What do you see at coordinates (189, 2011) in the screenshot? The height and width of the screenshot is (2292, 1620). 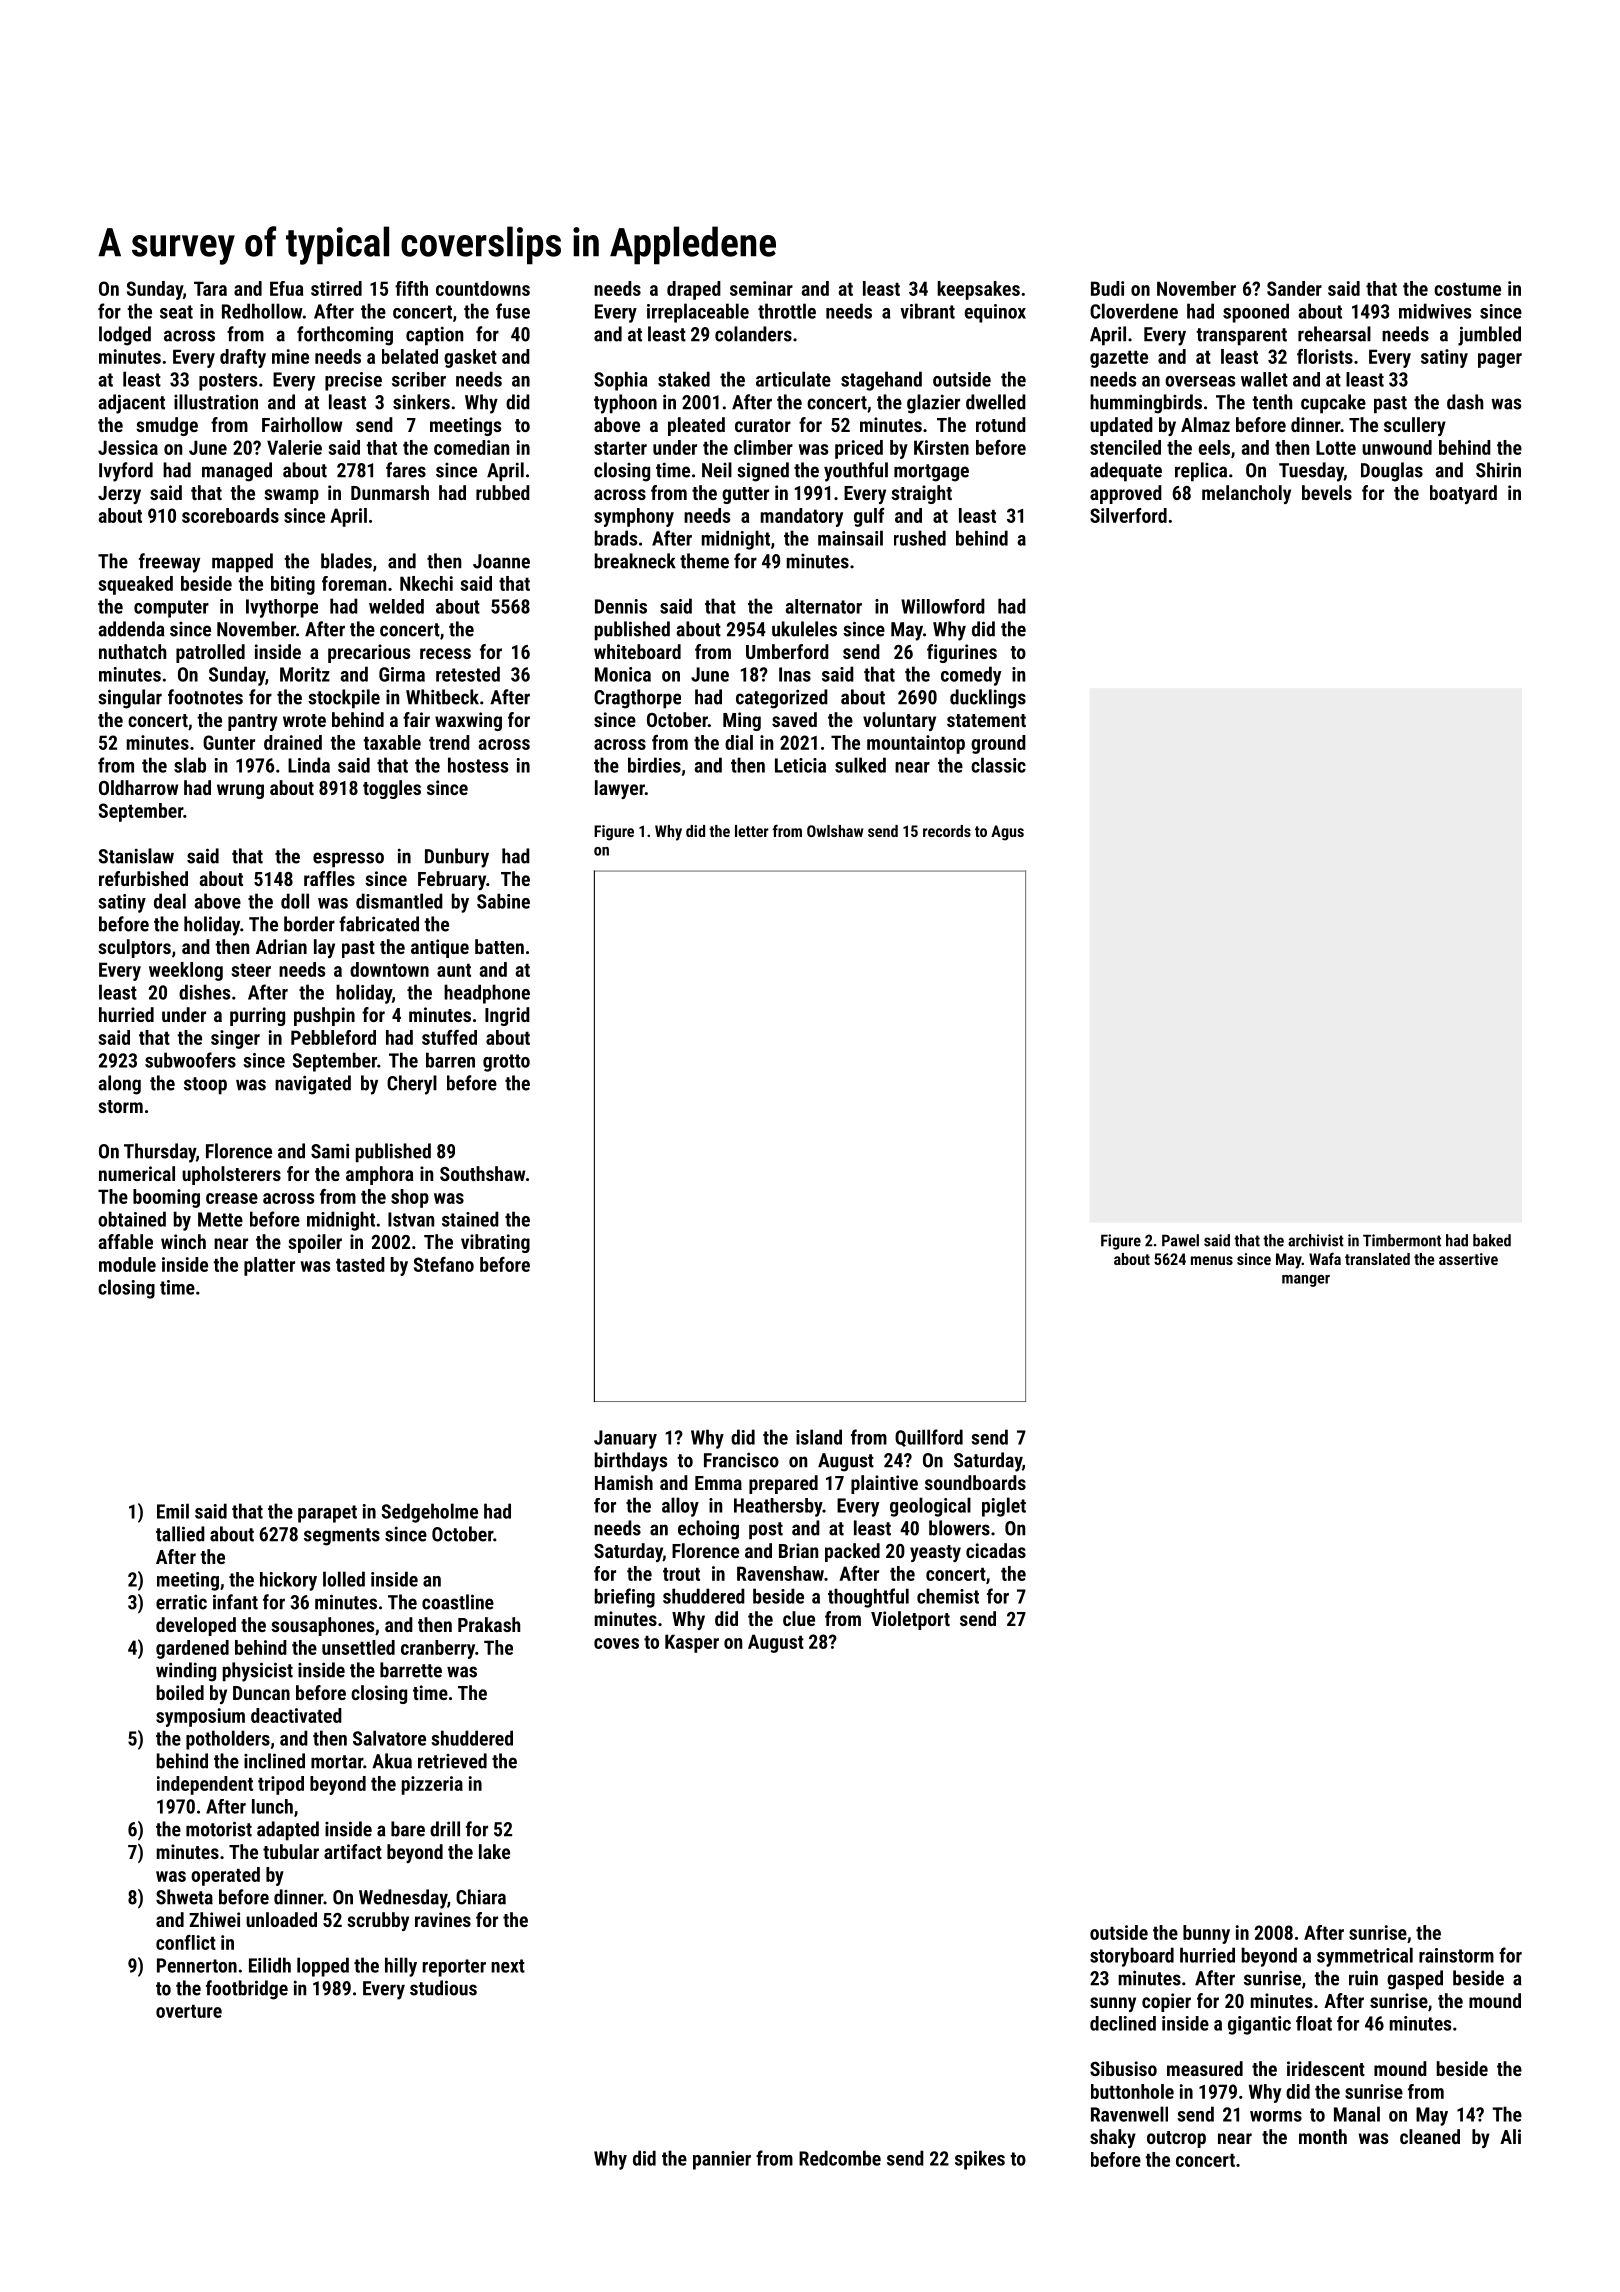 I see `overture` at bounding box center [189, 2011].
